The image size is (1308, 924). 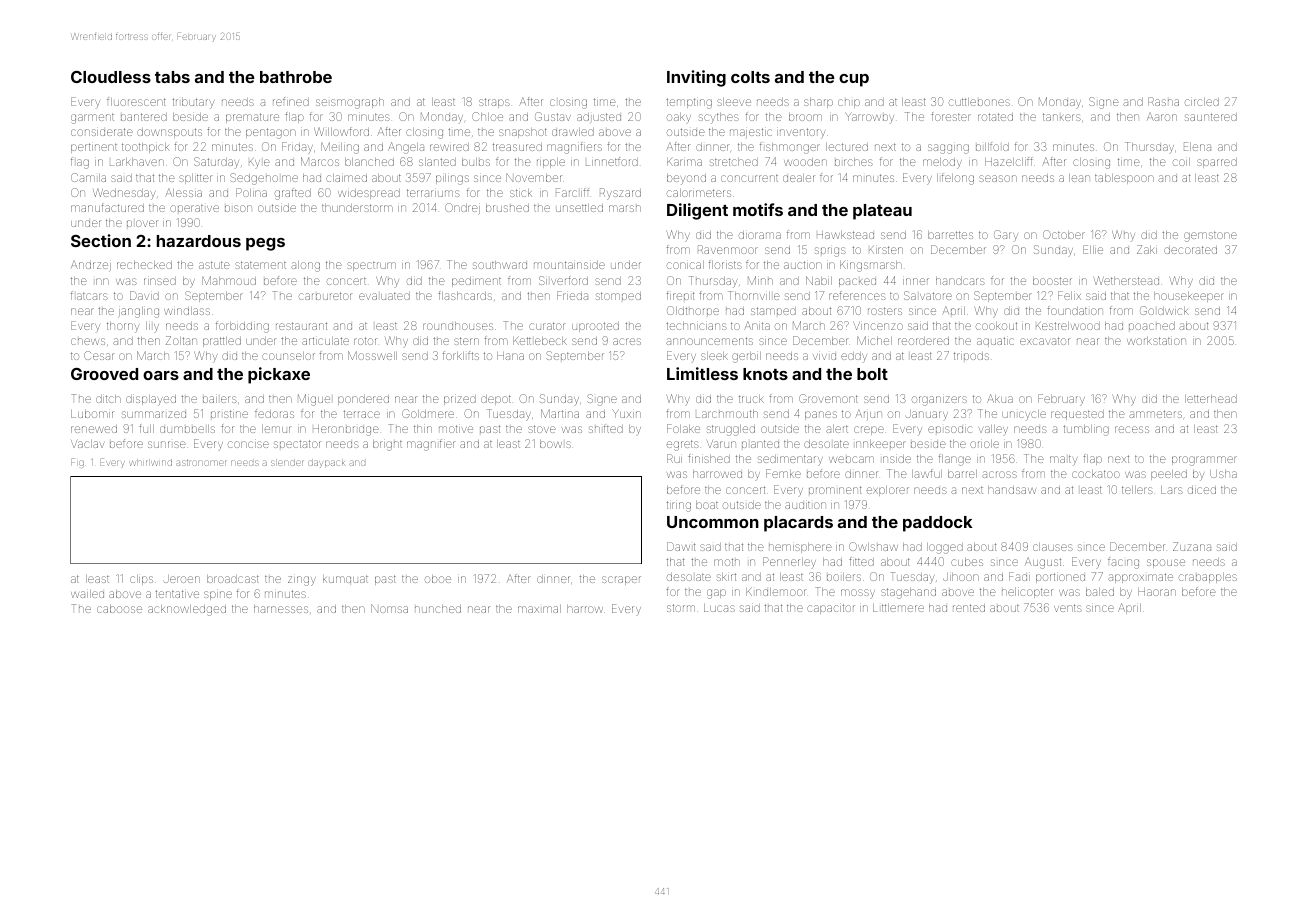 I want to click on Diligent, so click(x=697, y=211).
